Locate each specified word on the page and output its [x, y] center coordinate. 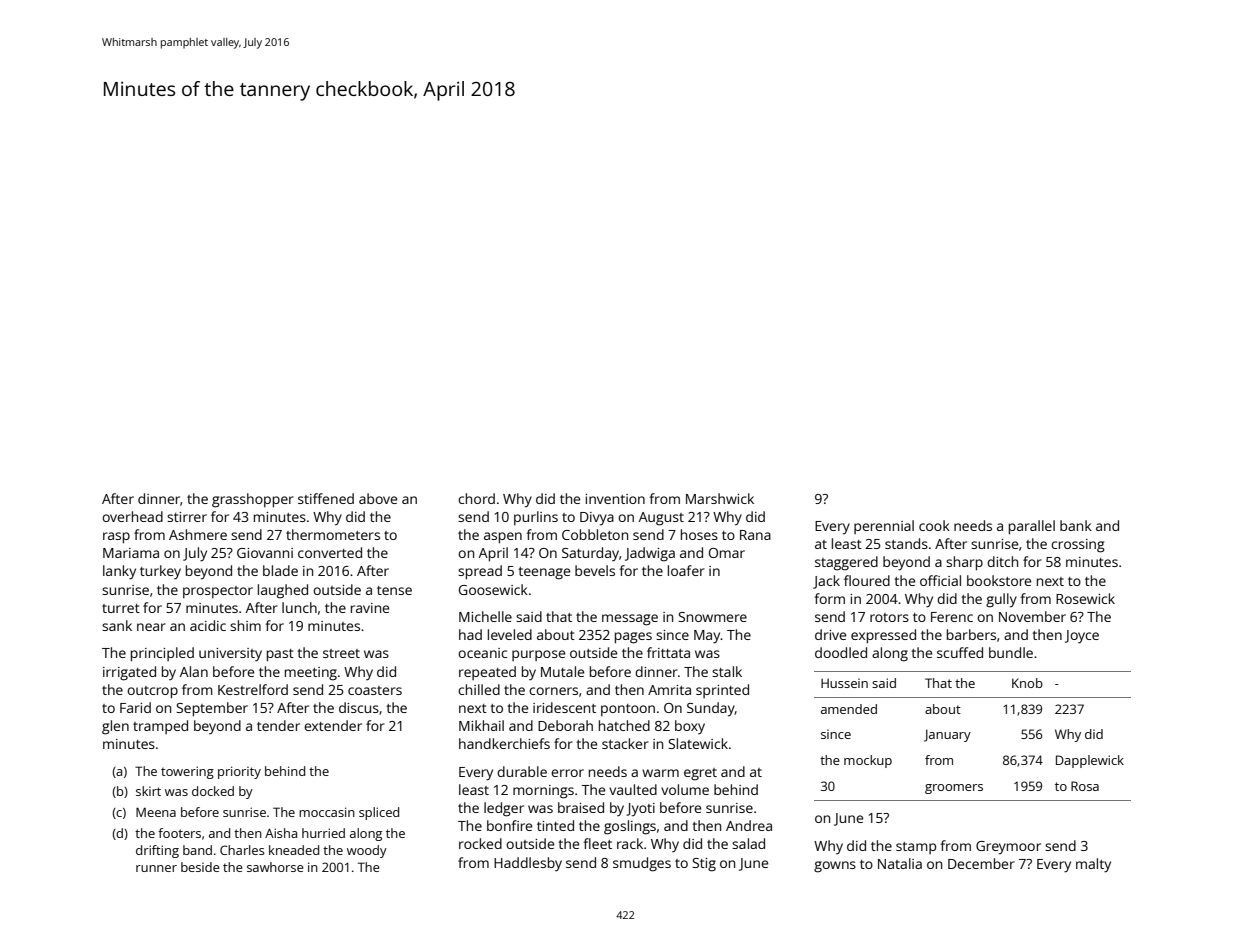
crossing [1078, 546]
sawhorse [275, 867]
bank [1076, 525]
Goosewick [493, 589]
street [341, 653]
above [378, 498]
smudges [642, 864]
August [661, 519]
